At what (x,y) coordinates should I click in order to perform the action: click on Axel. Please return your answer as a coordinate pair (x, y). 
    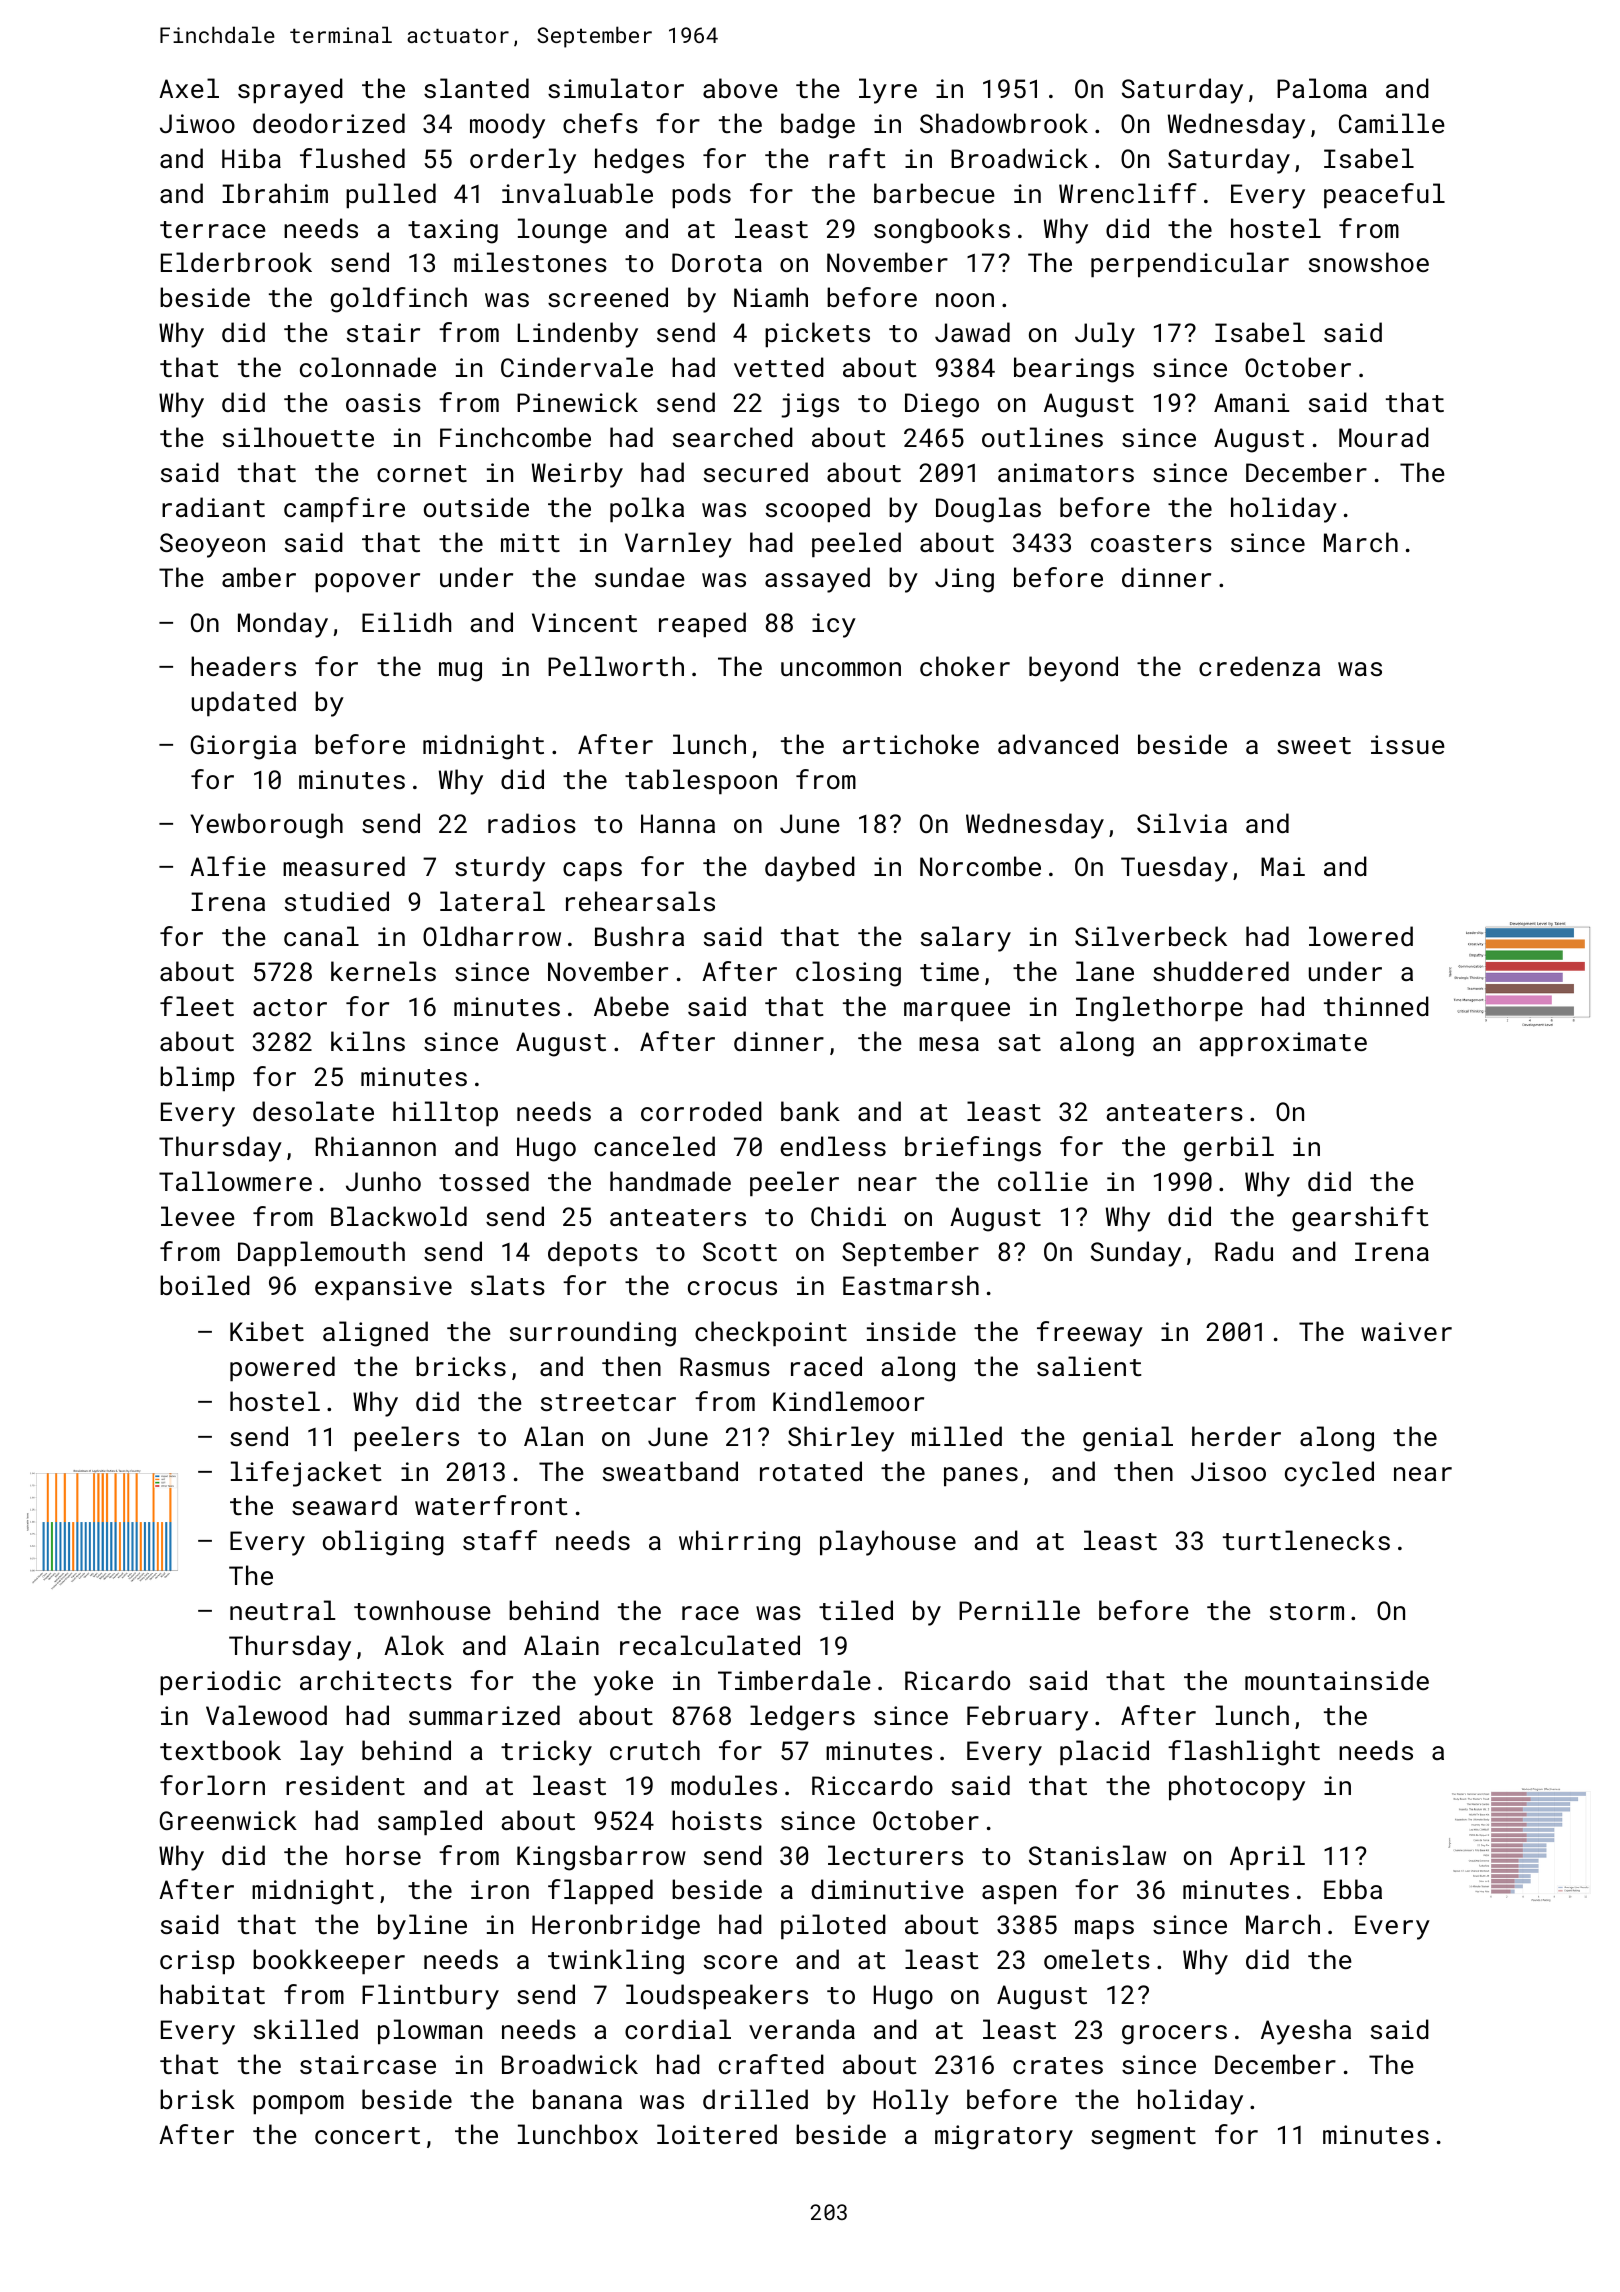
    Looking at the image, I should click on (189, 88).
